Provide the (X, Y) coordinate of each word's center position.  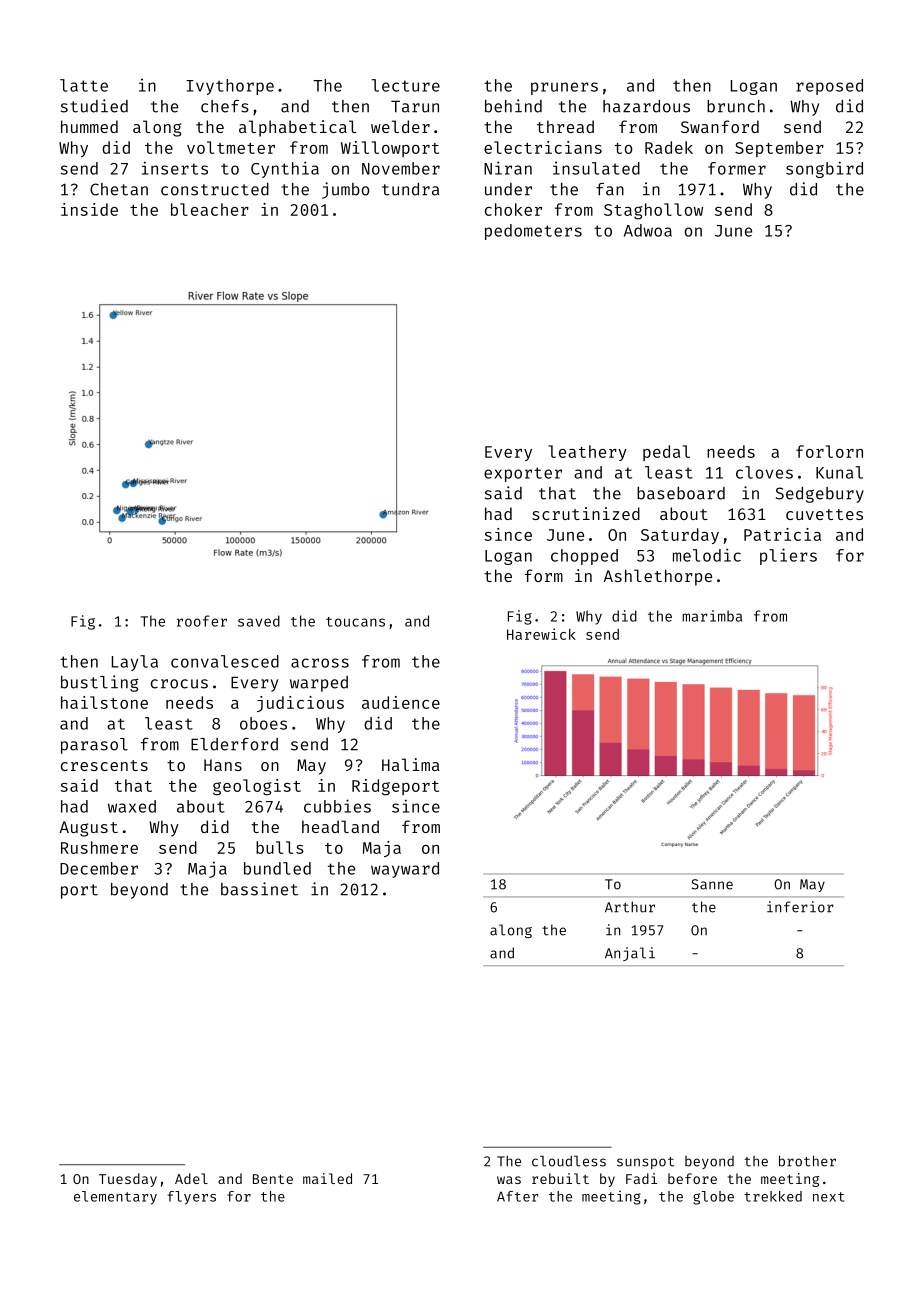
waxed (132, 806)
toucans (355, 622)
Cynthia (285, 169)
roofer (202, 621)
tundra (410, 189)
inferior (800, 907)
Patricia (782, 534)
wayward (405, 870)
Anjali (630, 954)
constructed (215, 189)
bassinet (259, 889)
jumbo (345, 190)
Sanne (712, 884)
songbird (824, 169)
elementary (115, 1198)
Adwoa (648, 230)
